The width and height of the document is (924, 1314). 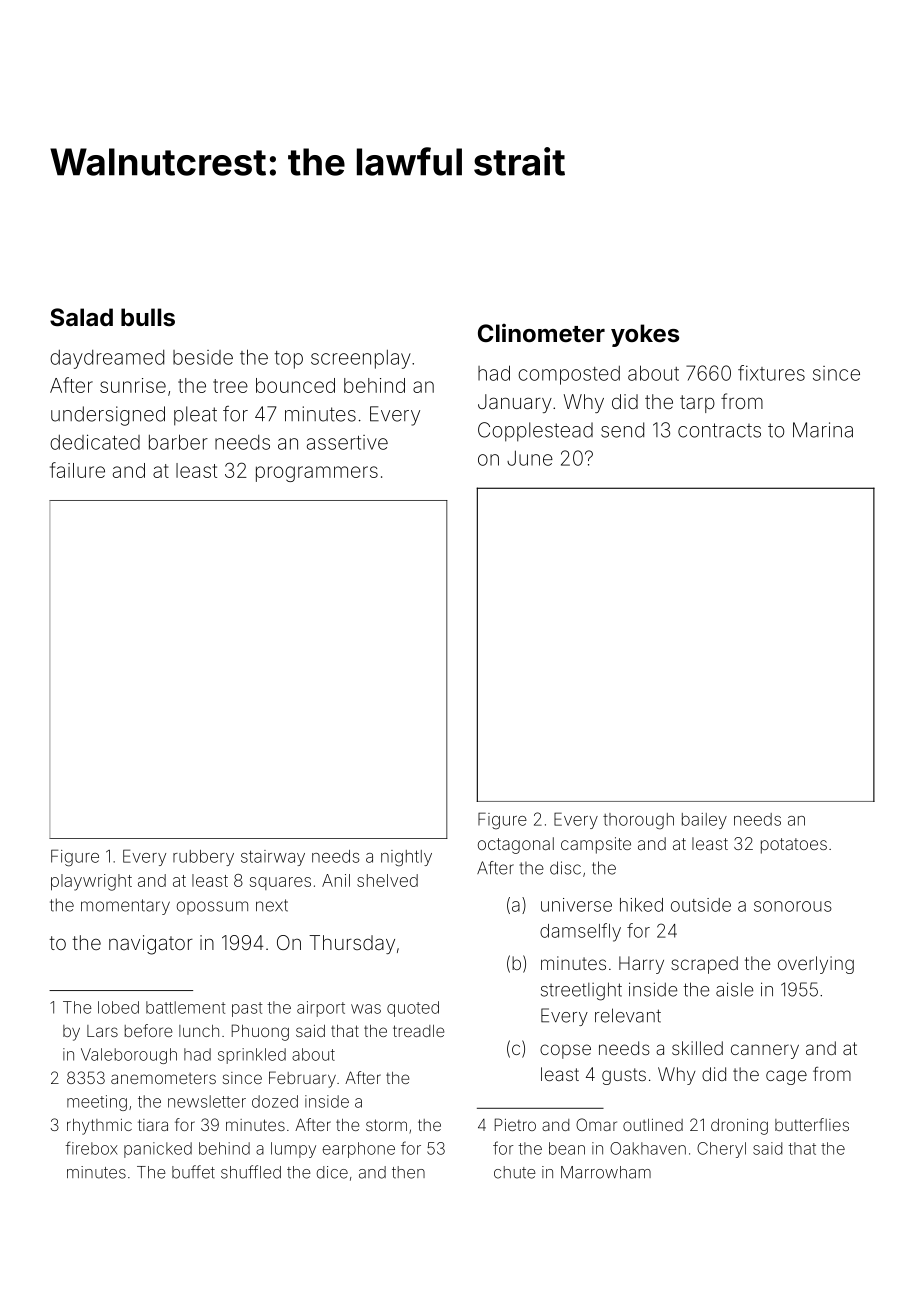 What do you see at coordinates (77, 470) in the document?
I see `failure` at bounding box center [77, 470].
